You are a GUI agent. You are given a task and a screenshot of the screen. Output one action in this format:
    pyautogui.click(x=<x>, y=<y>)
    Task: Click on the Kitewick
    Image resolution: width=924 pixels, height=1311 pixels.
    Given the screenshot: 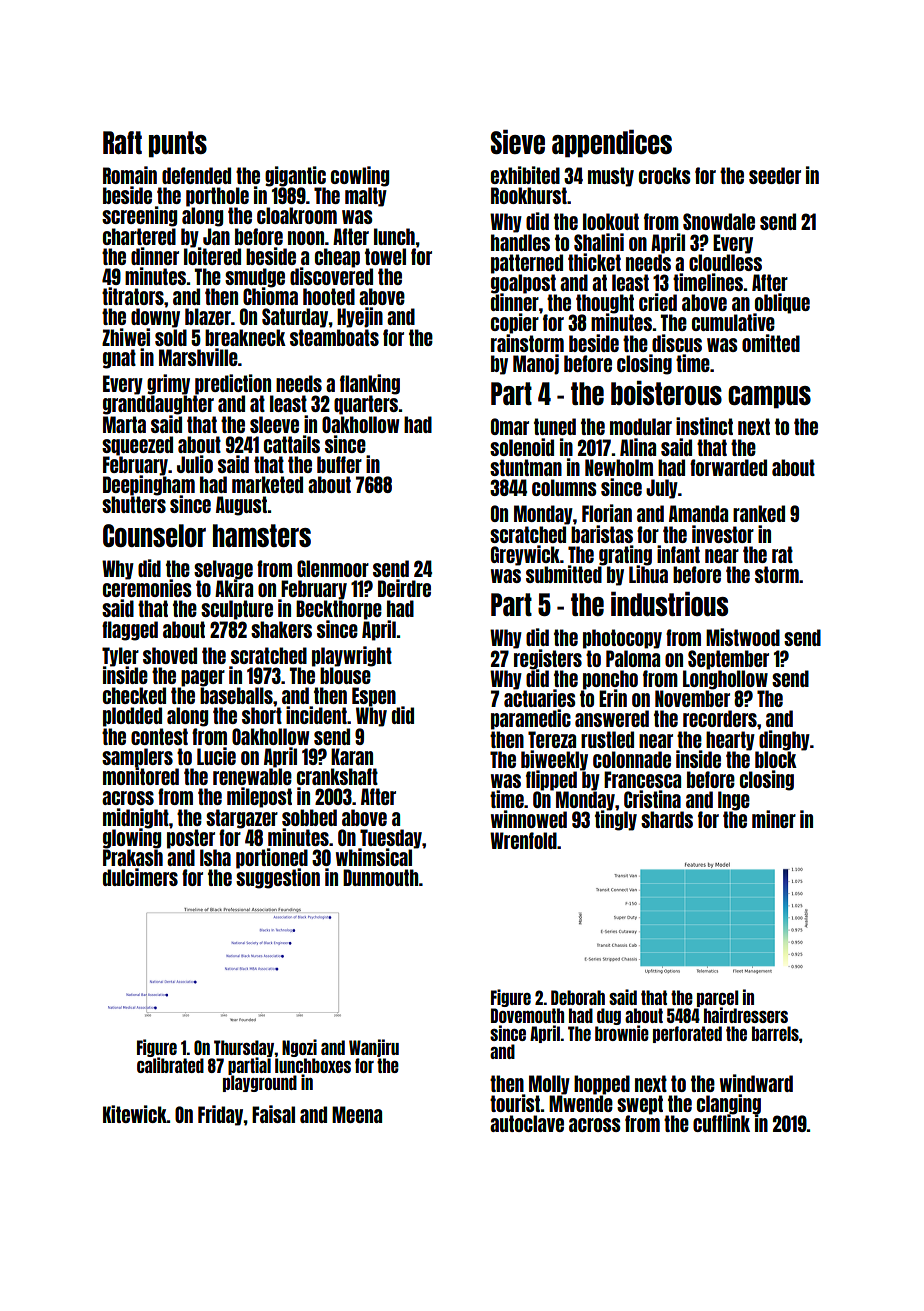 What is the action you would take?
    pyautogui.click(x=135, y=1114)
